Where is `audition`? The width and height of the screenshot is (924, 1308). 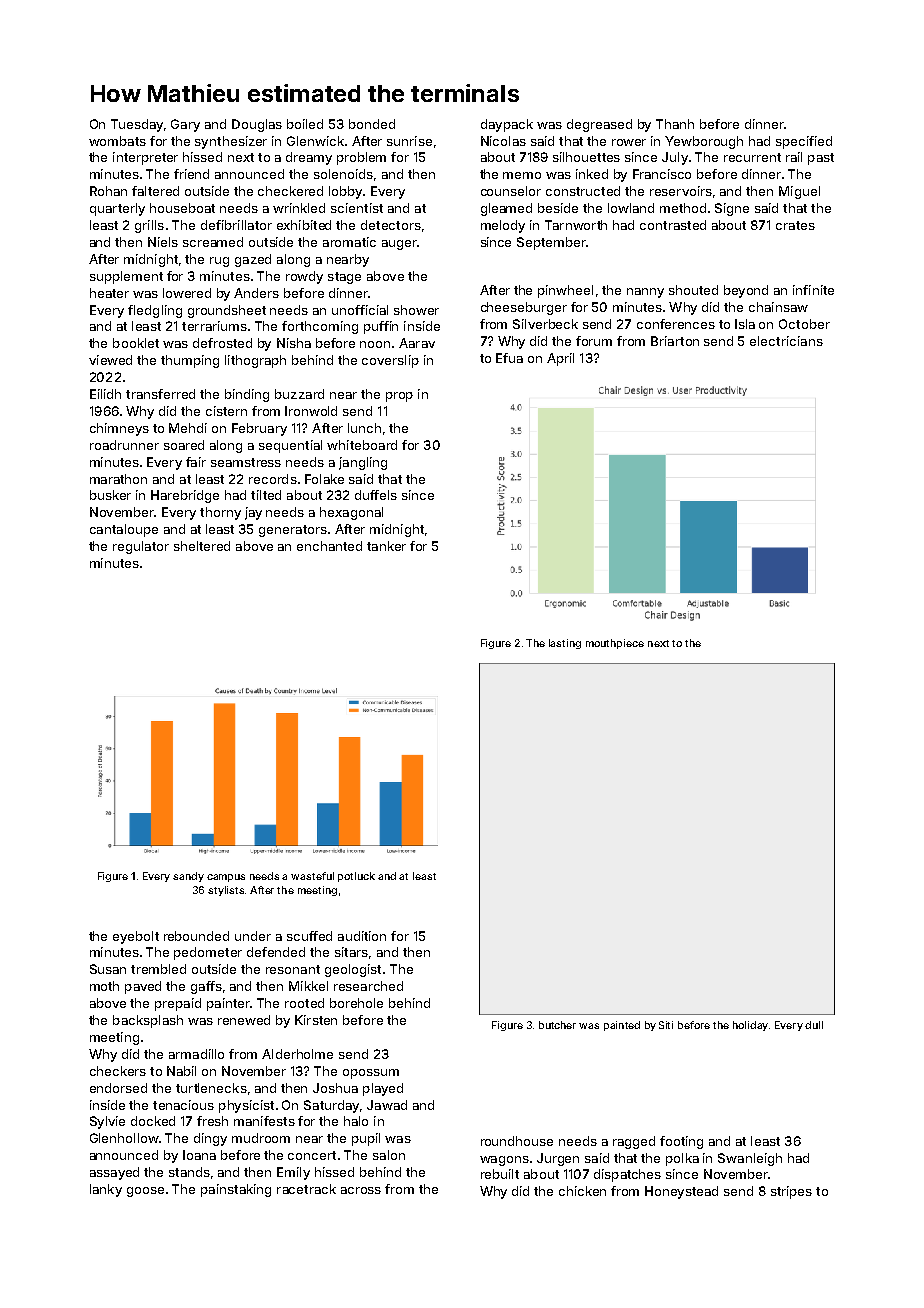
audition is located at coordinates (362, 936).
